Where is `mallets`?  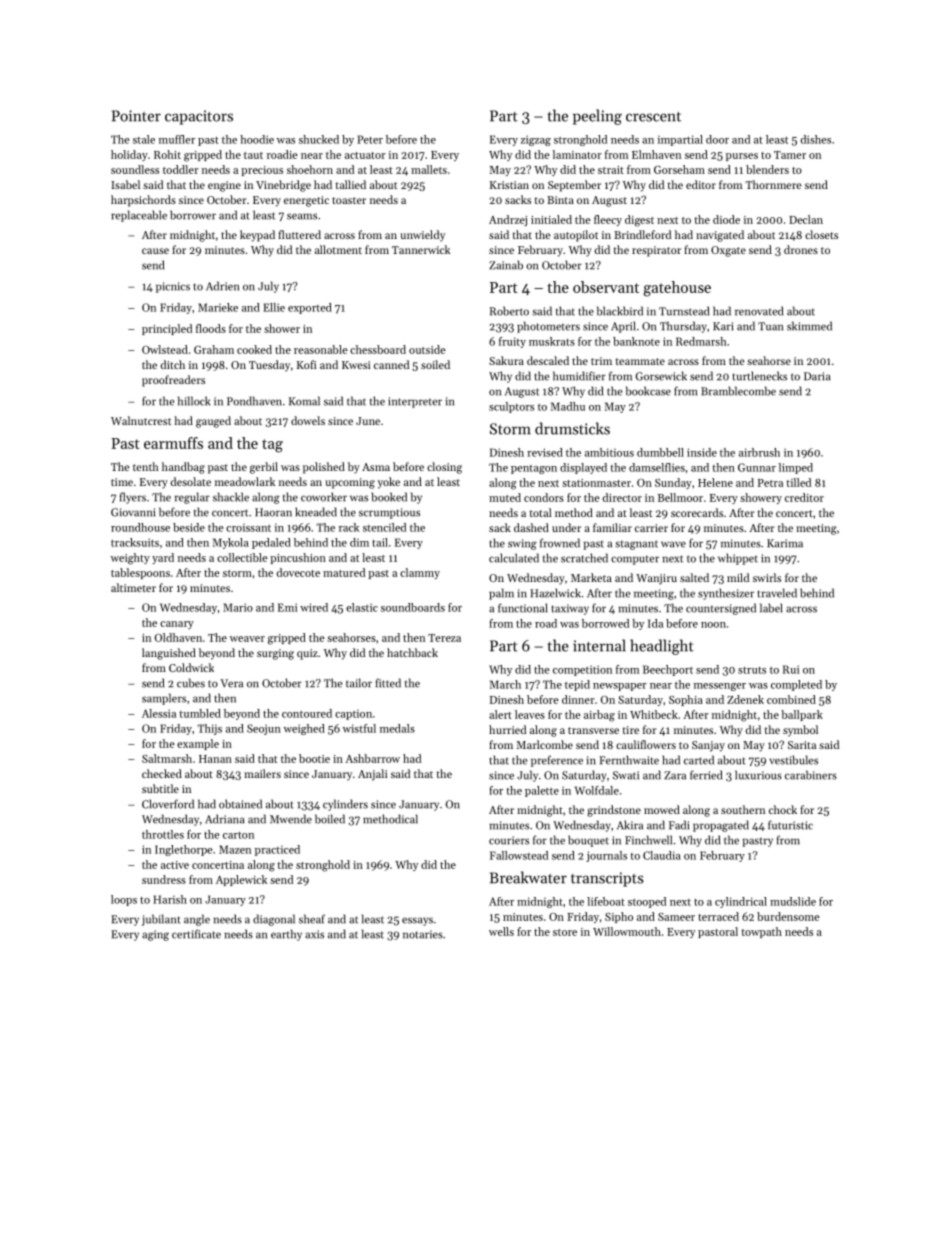 mallets is located at coordinates (429, 169).
